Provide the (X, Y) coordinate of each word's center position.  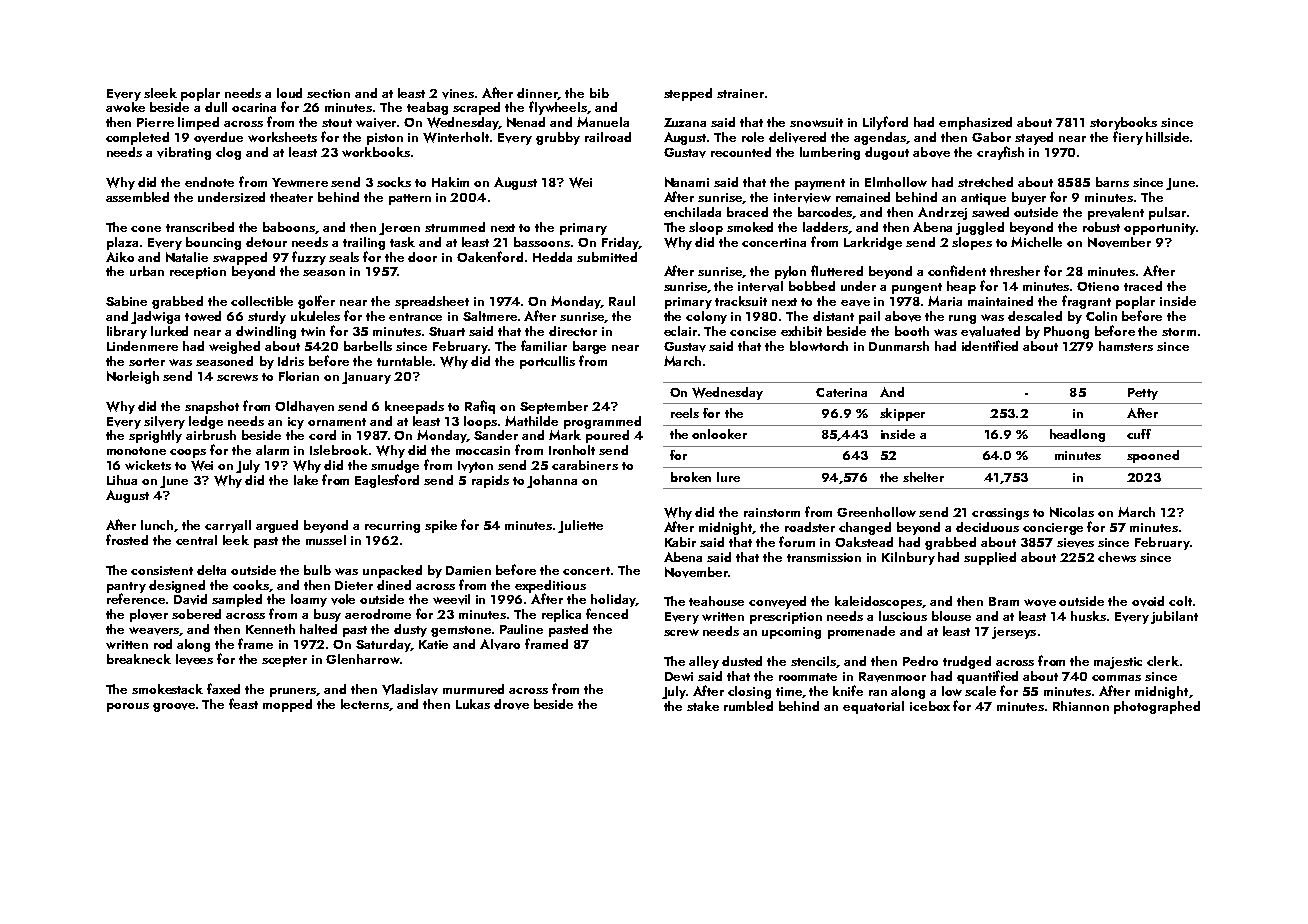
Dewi (679, 676)
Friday (620, 243)
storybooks (1123, 123)
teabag (427, 108)
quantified (987, 677)
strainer (740, 93)
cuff (1139, 434)
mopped (287, 705)
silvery (164, 422)
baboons (289, 228)
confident (957, 270)
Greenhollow (876, 512)
